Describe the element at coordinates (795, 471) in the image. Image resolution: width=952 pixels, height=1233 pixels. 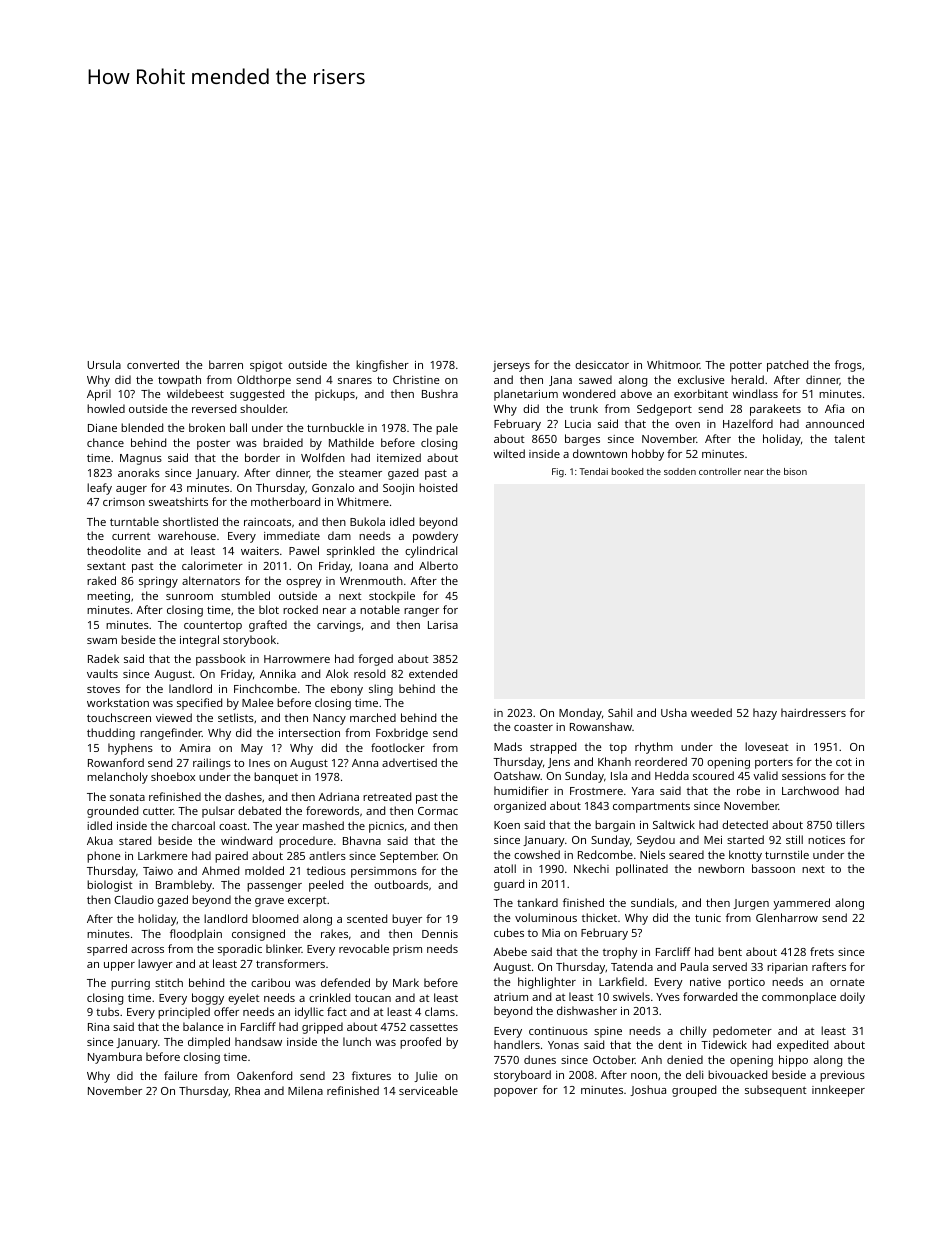
I see `bison` at that location.
